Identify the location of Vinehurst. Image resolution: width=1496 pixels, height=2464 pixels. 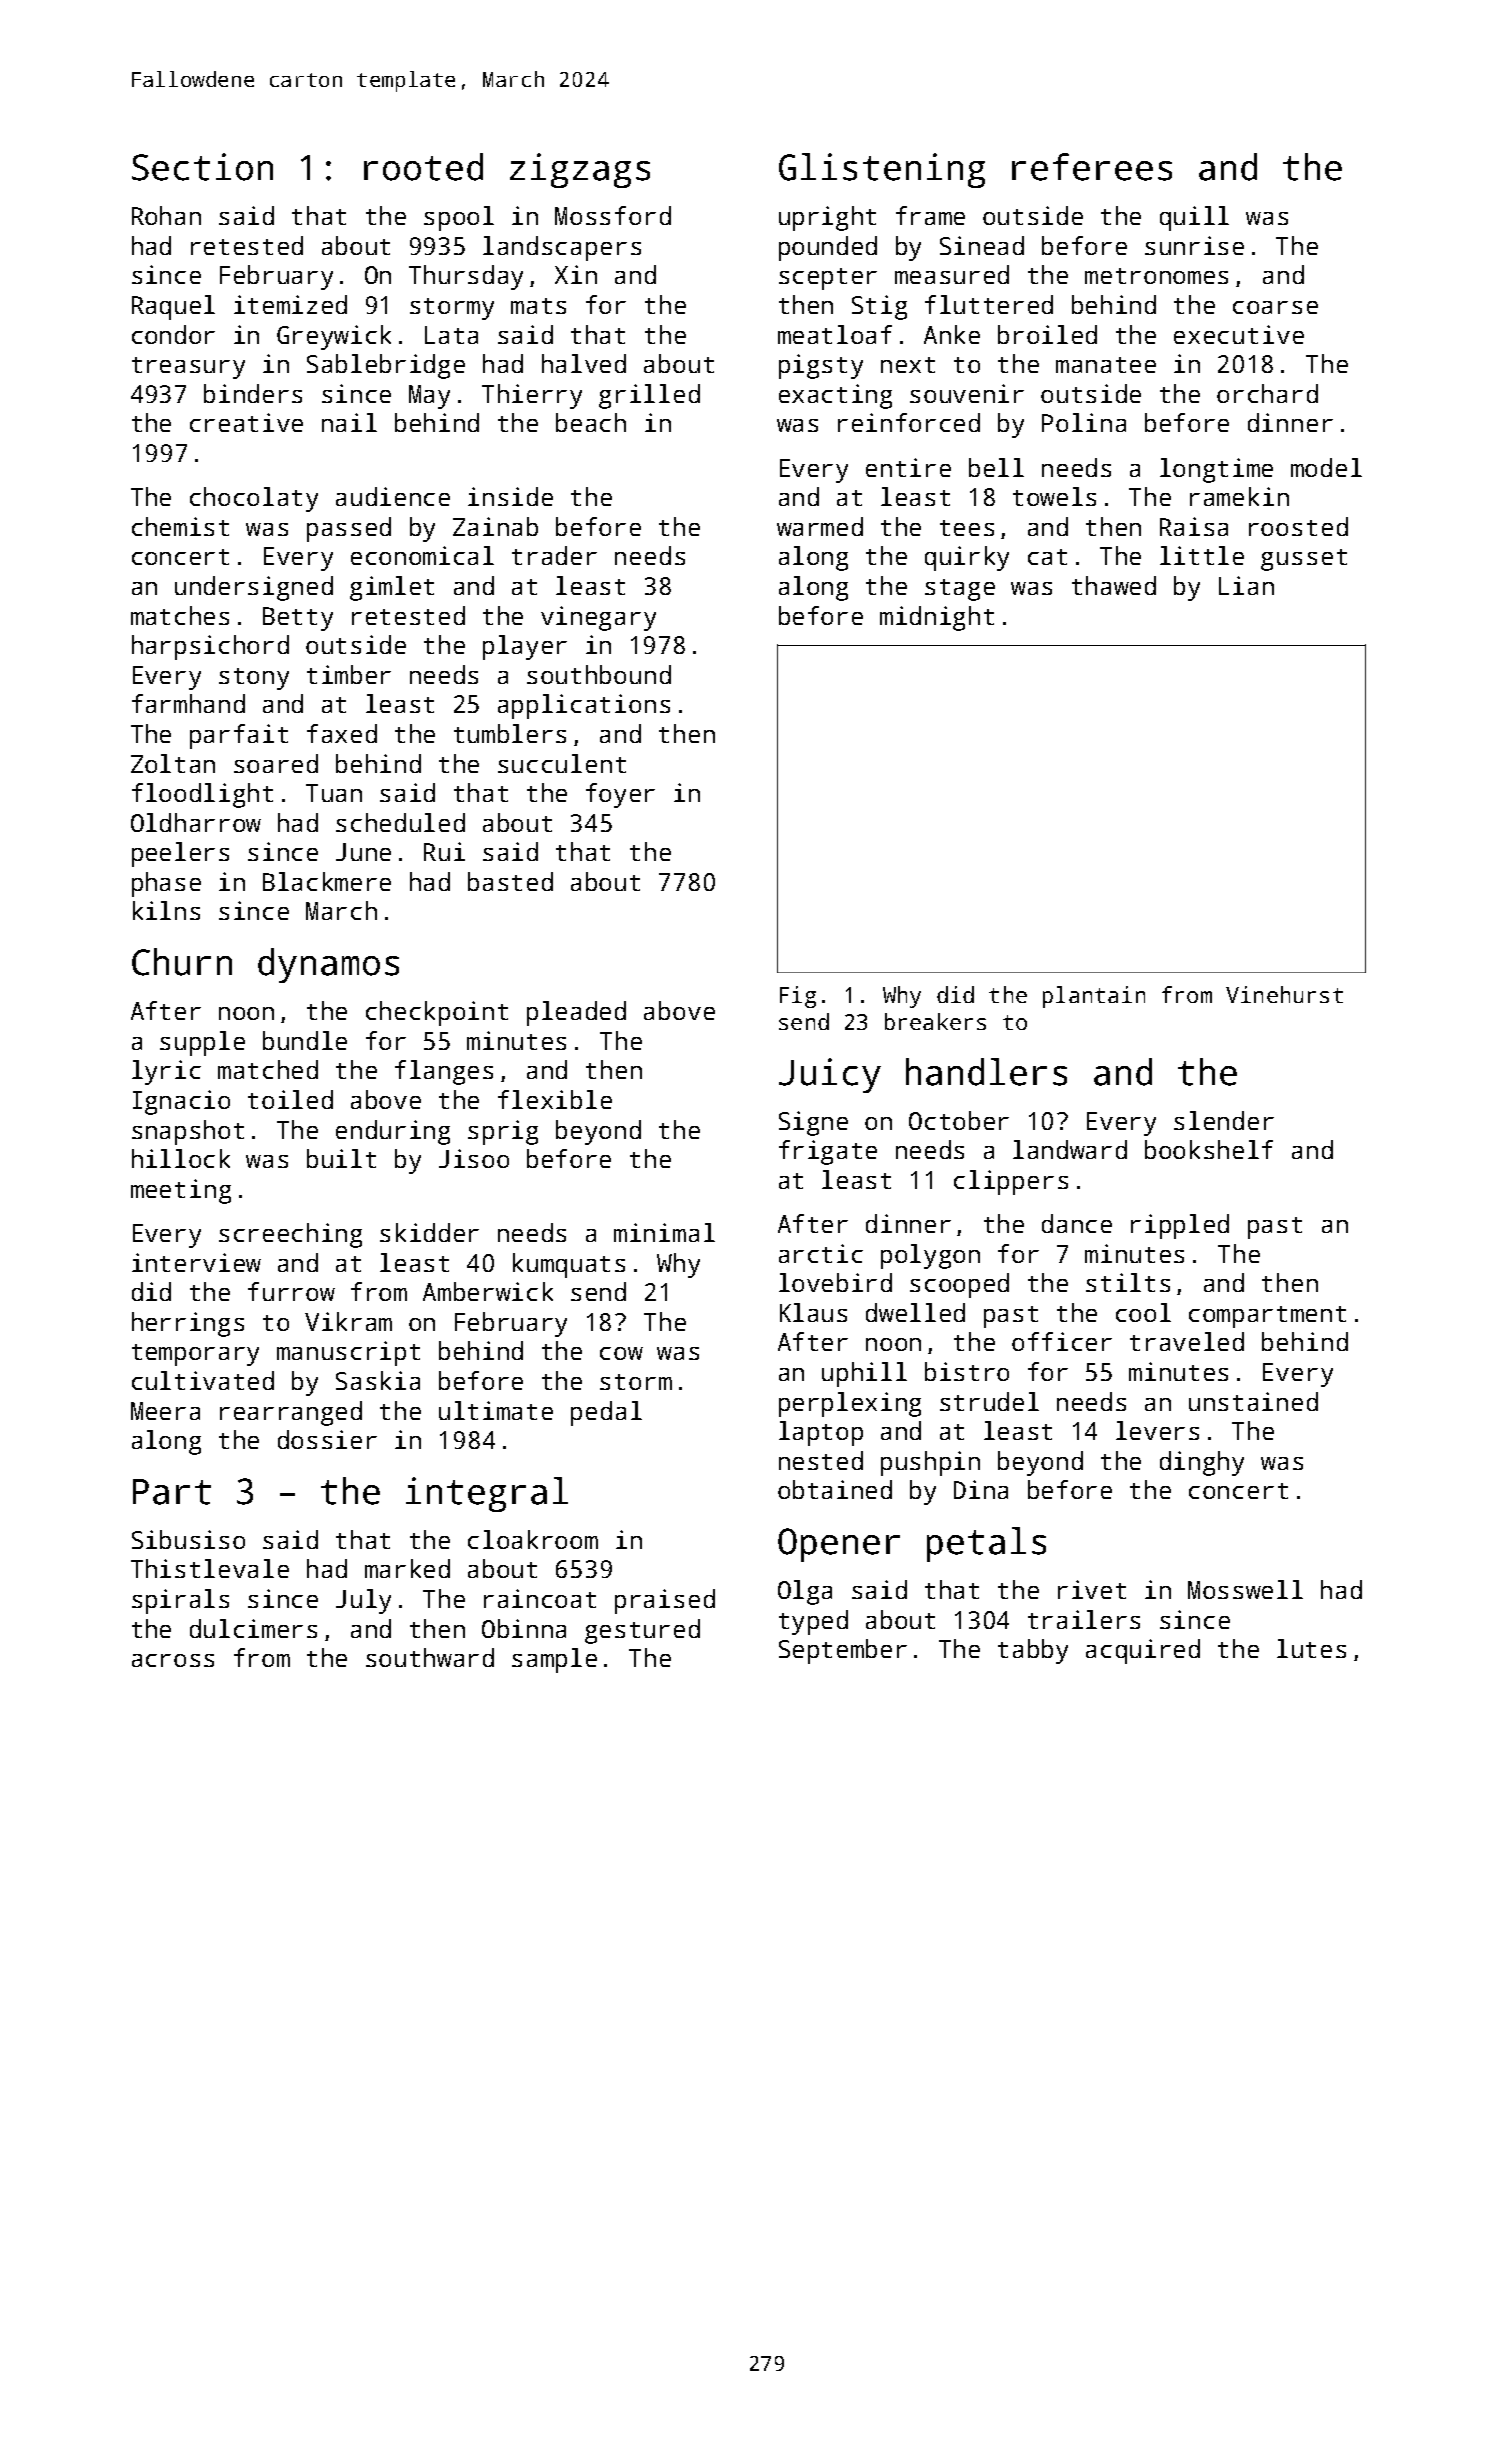
(1284, 994).
